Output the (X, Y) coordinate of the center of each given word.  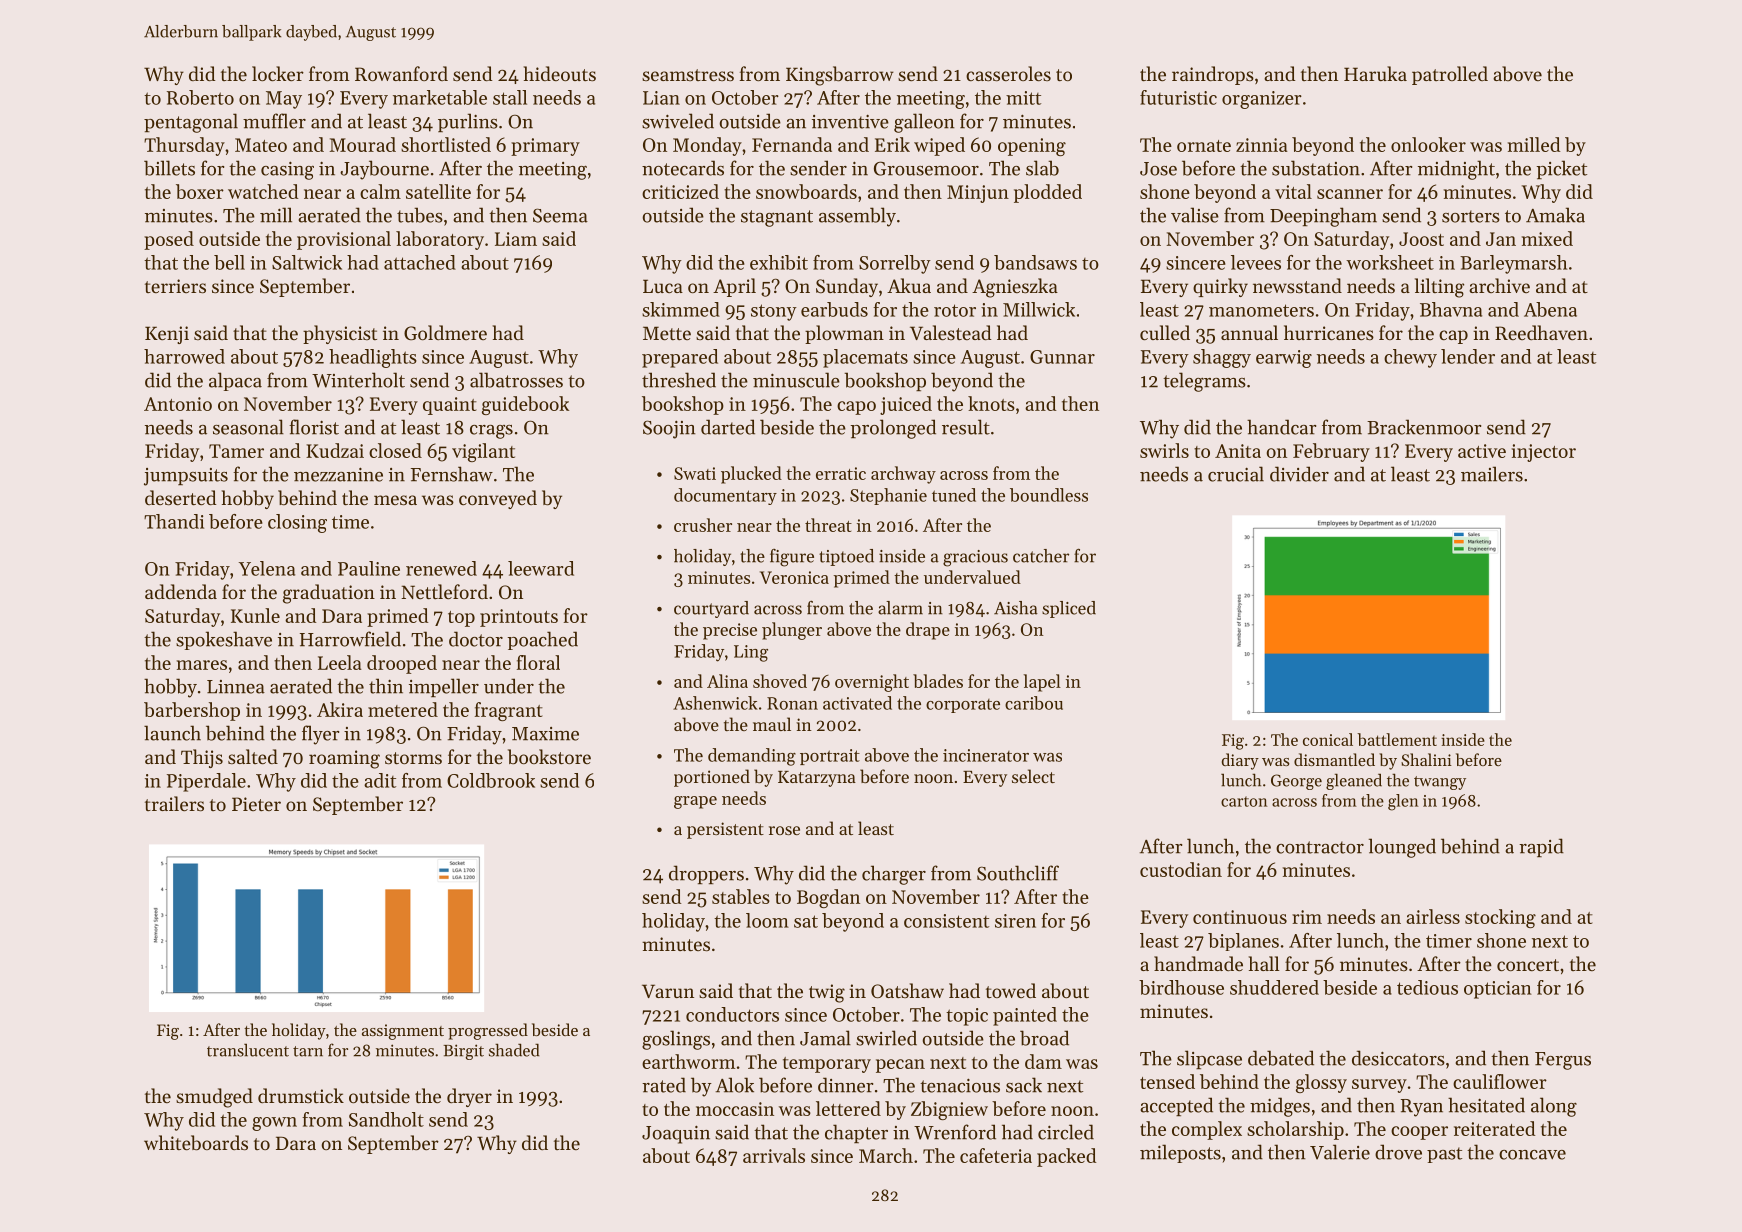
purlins (468, 122)
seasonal (248, 427)
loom (767, 920)
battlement (1397, 739)
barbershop (192, 711)
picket (1561, 169)
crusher (703, 525)
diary (1240, 761)
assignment (403, 1032)
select (1033, 776)
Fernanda (792, 144)
